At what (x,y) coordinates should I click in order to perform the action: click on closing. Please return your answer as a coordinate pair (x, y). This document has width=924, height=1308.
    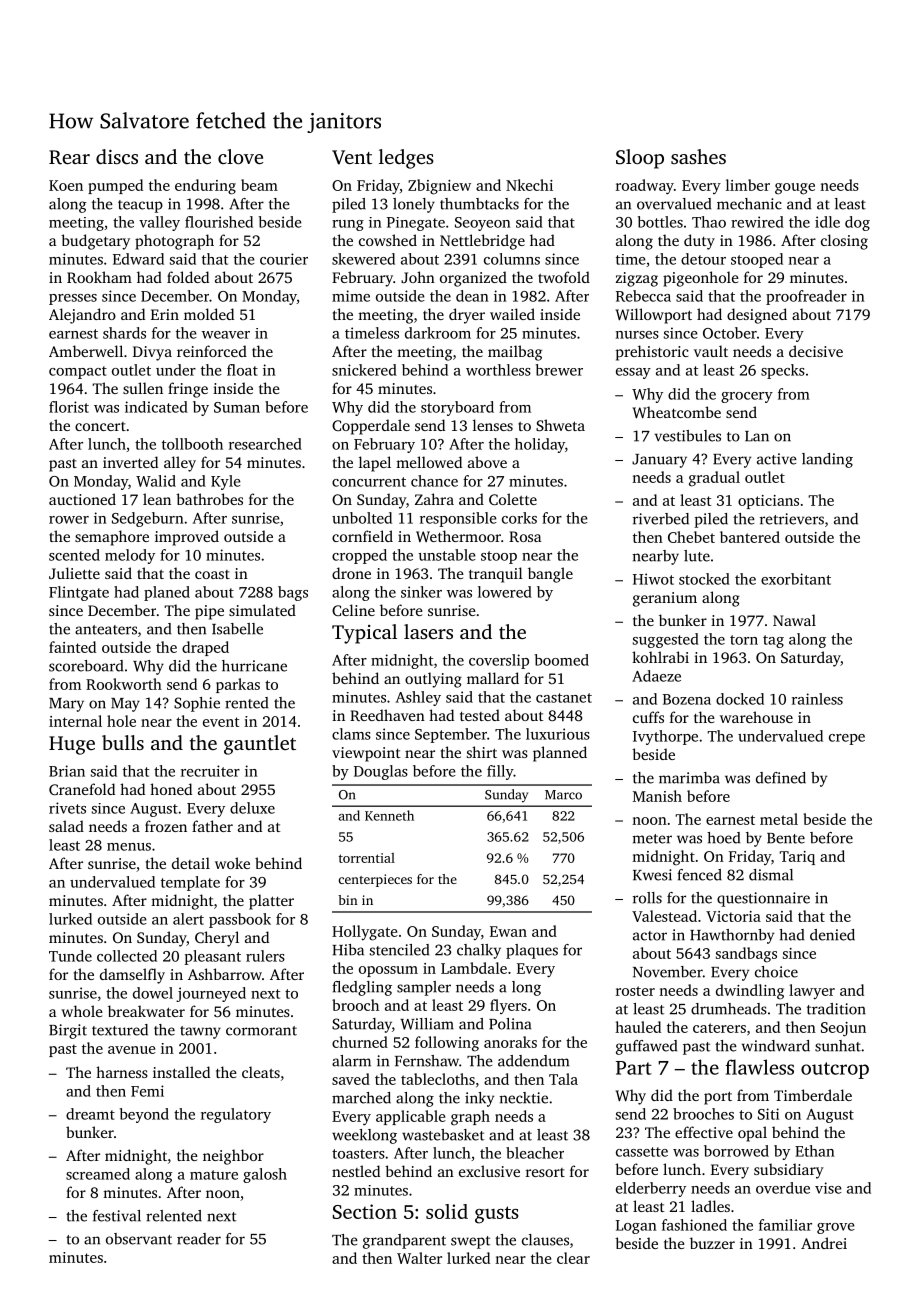
    Looking at the image, I should click on (844, 242).
